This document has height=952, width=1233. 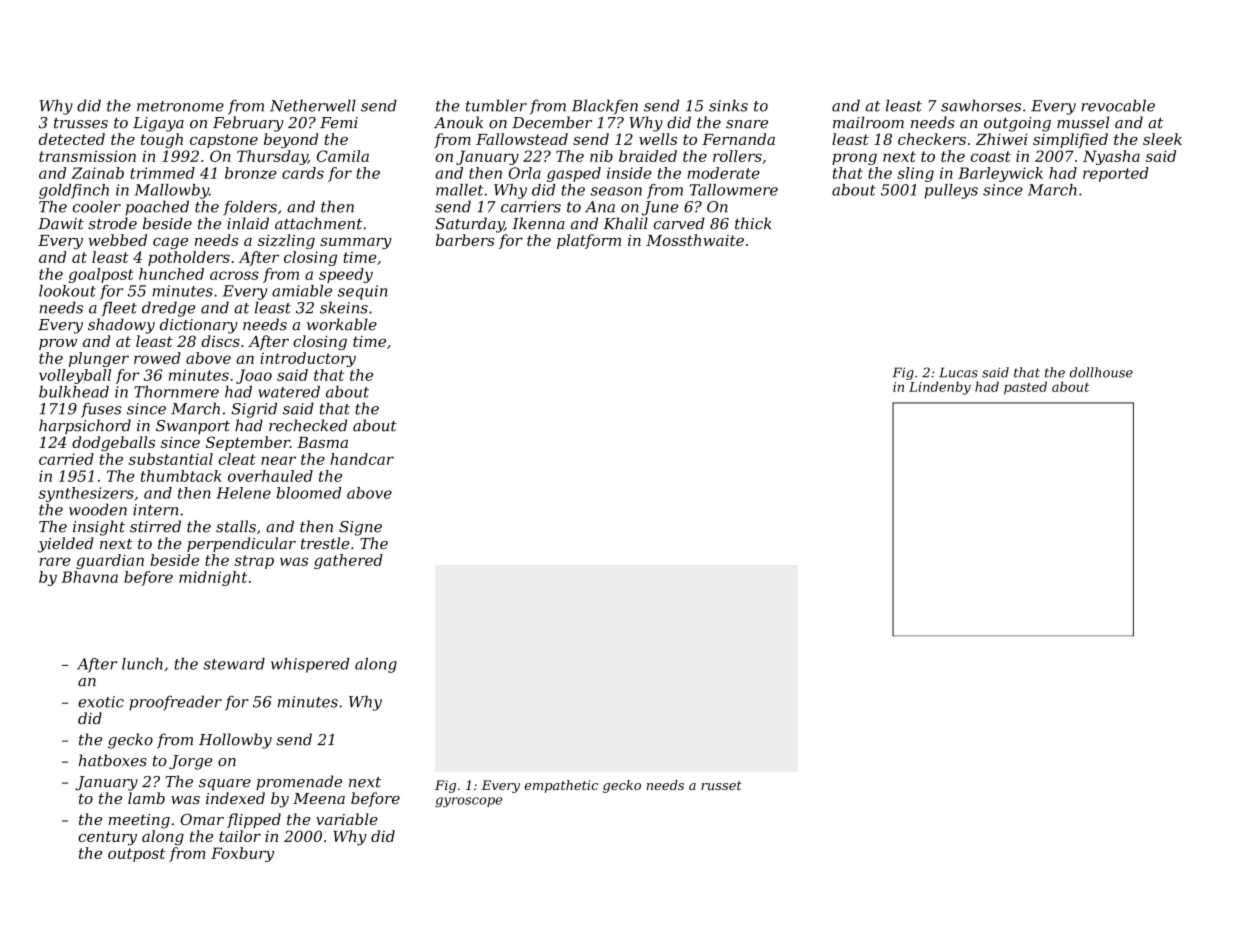 What do you see at coordinates (629, 173) in the document?
I see `inside` at bounding box center [629, 173].
